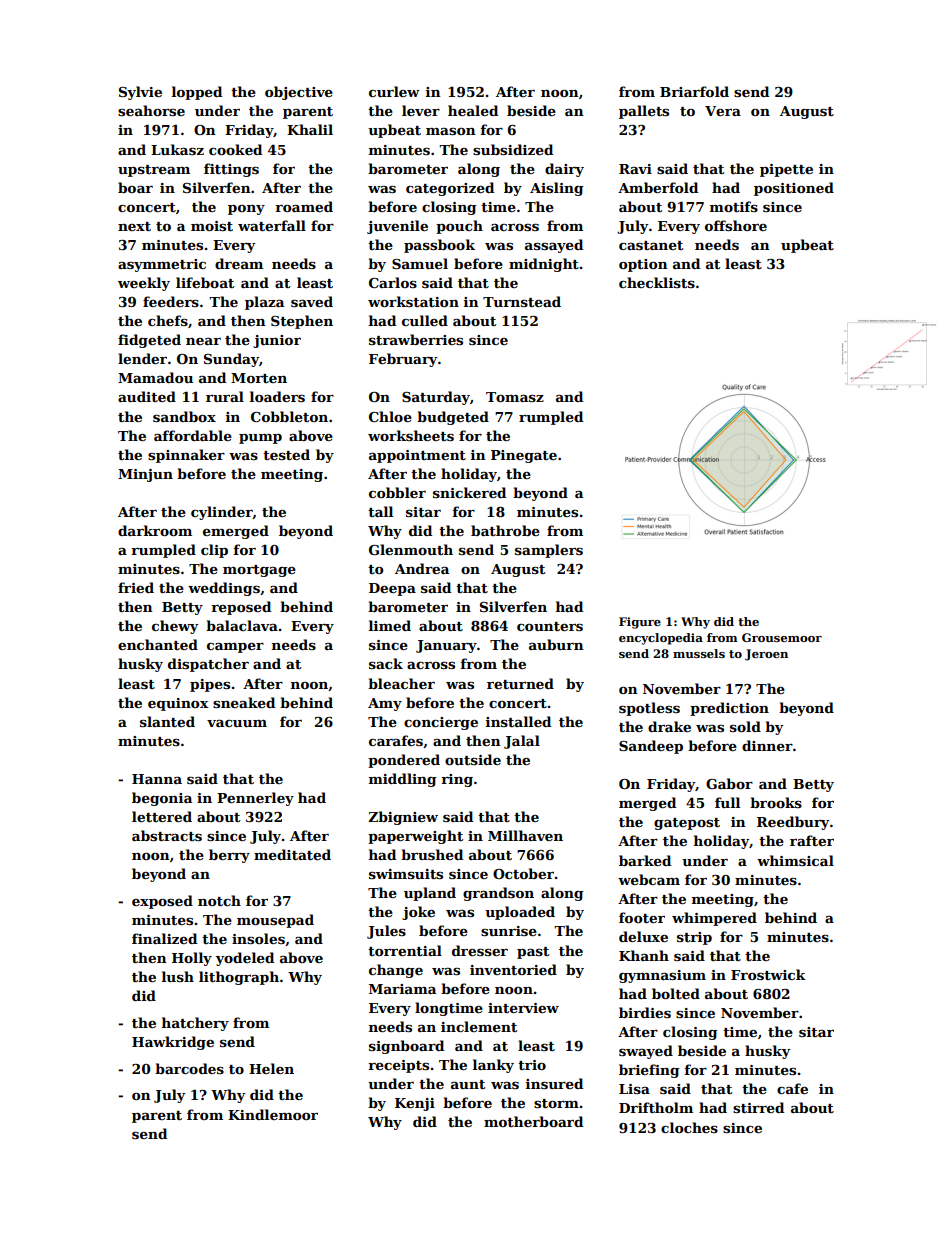  What do you see at coordinates (430, 894) in the screenshot?
I see `upland` at bounding box center [430, 894].
